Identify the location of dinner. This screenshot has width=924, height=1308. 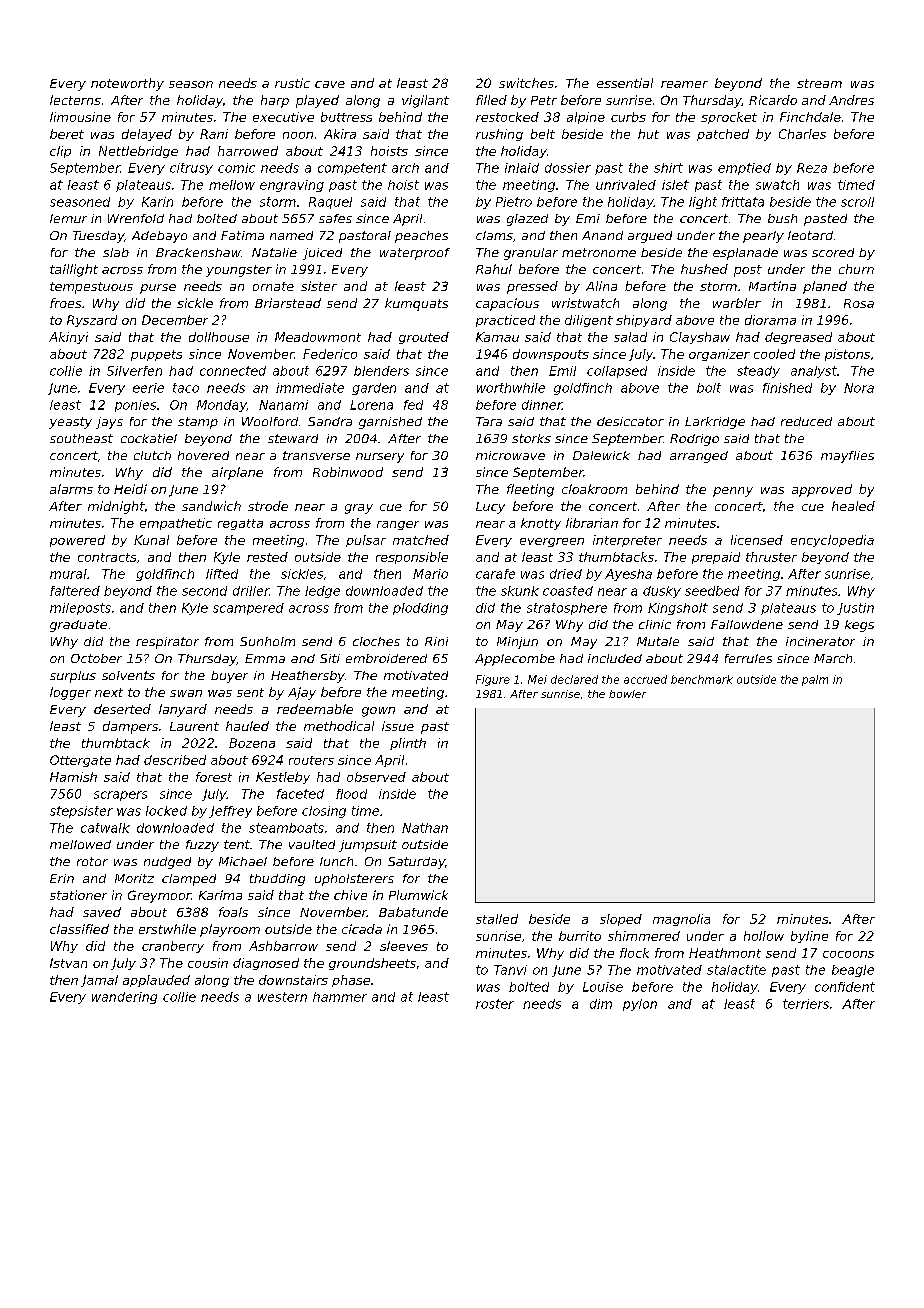
(542, 405).
